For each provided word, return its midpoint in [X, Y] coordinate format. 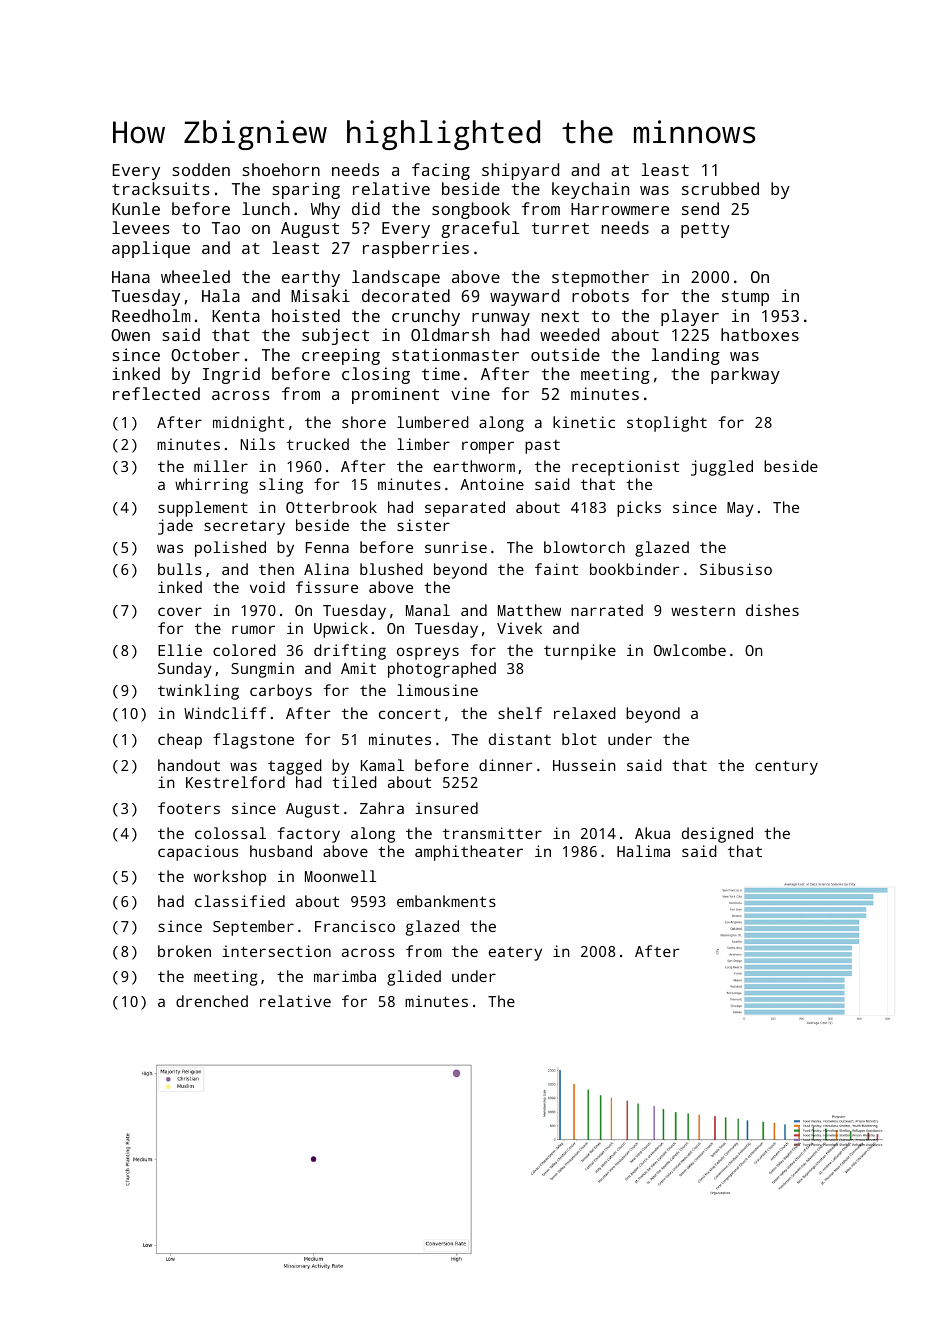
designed [717, 835]
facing [441, 171]
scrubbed [720, 188]
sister [423, 525]
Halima [643, 851]
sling [281, 486]
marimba [345, 976]
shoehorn [281, 169]
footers [189, 808]
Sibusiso [736, 569]
